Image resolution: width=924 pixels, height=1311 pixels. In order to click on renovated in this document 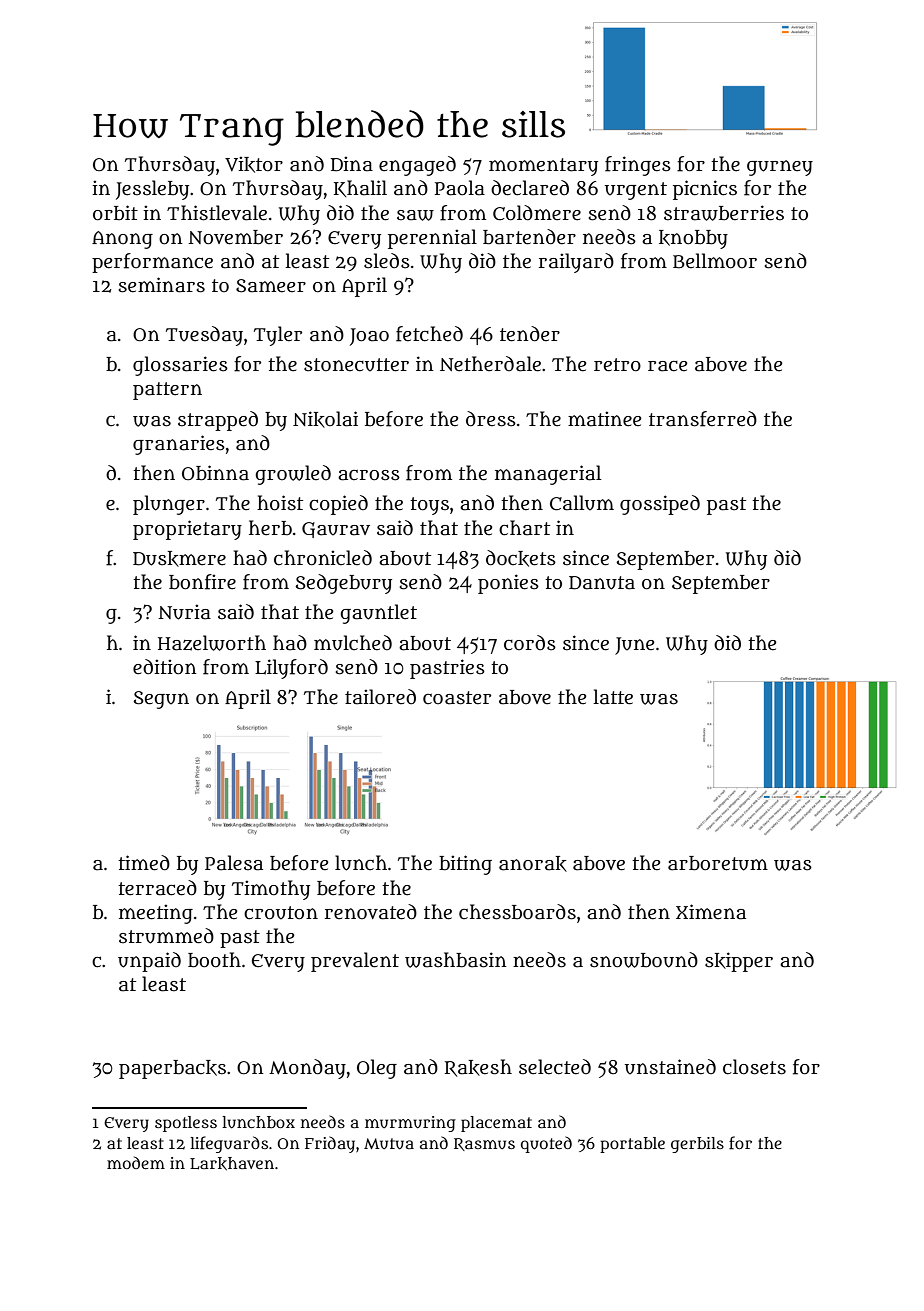, I will do `click(371, 912)`.
